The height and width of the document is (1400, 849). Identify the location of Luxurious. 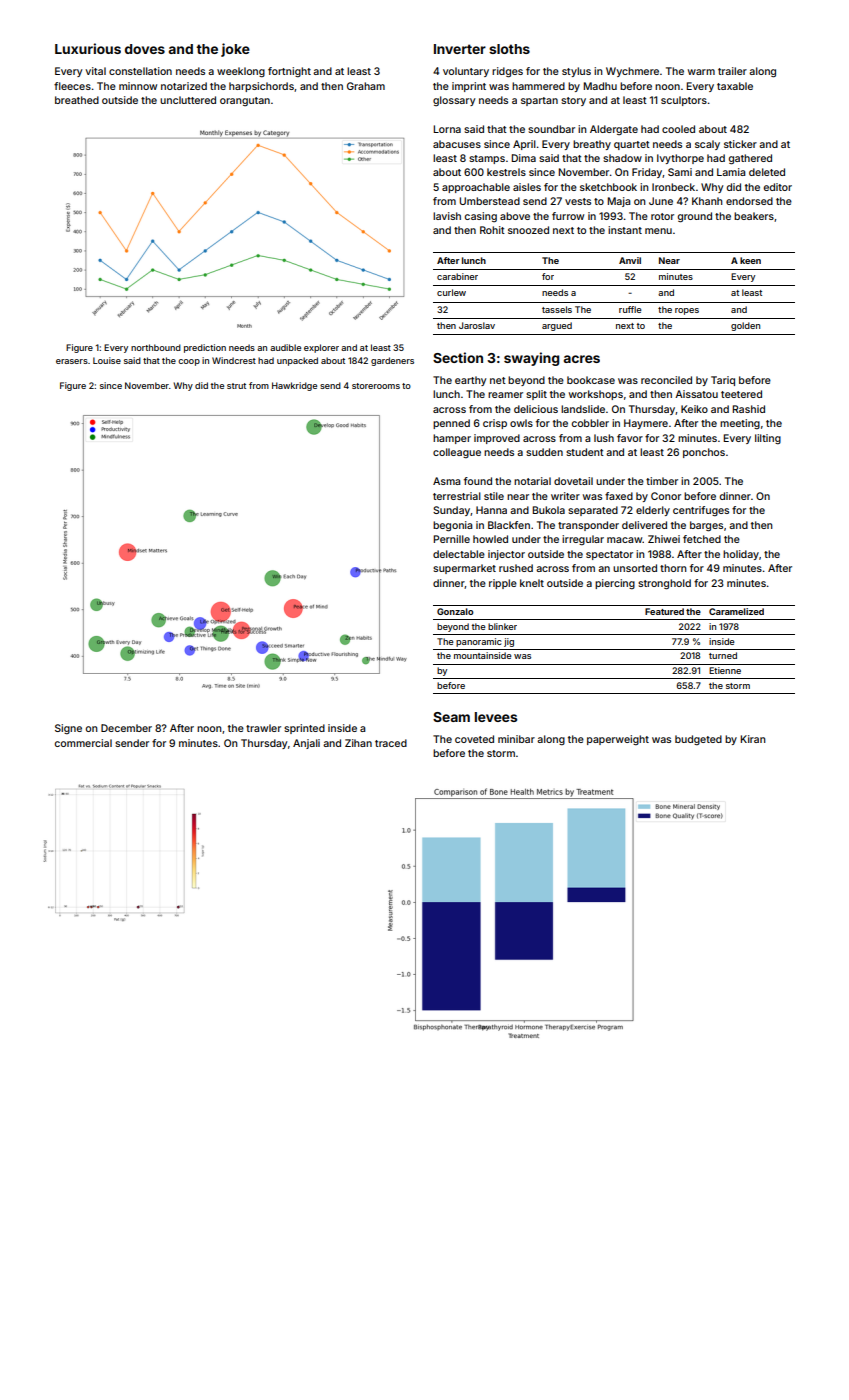
(88, 48).
